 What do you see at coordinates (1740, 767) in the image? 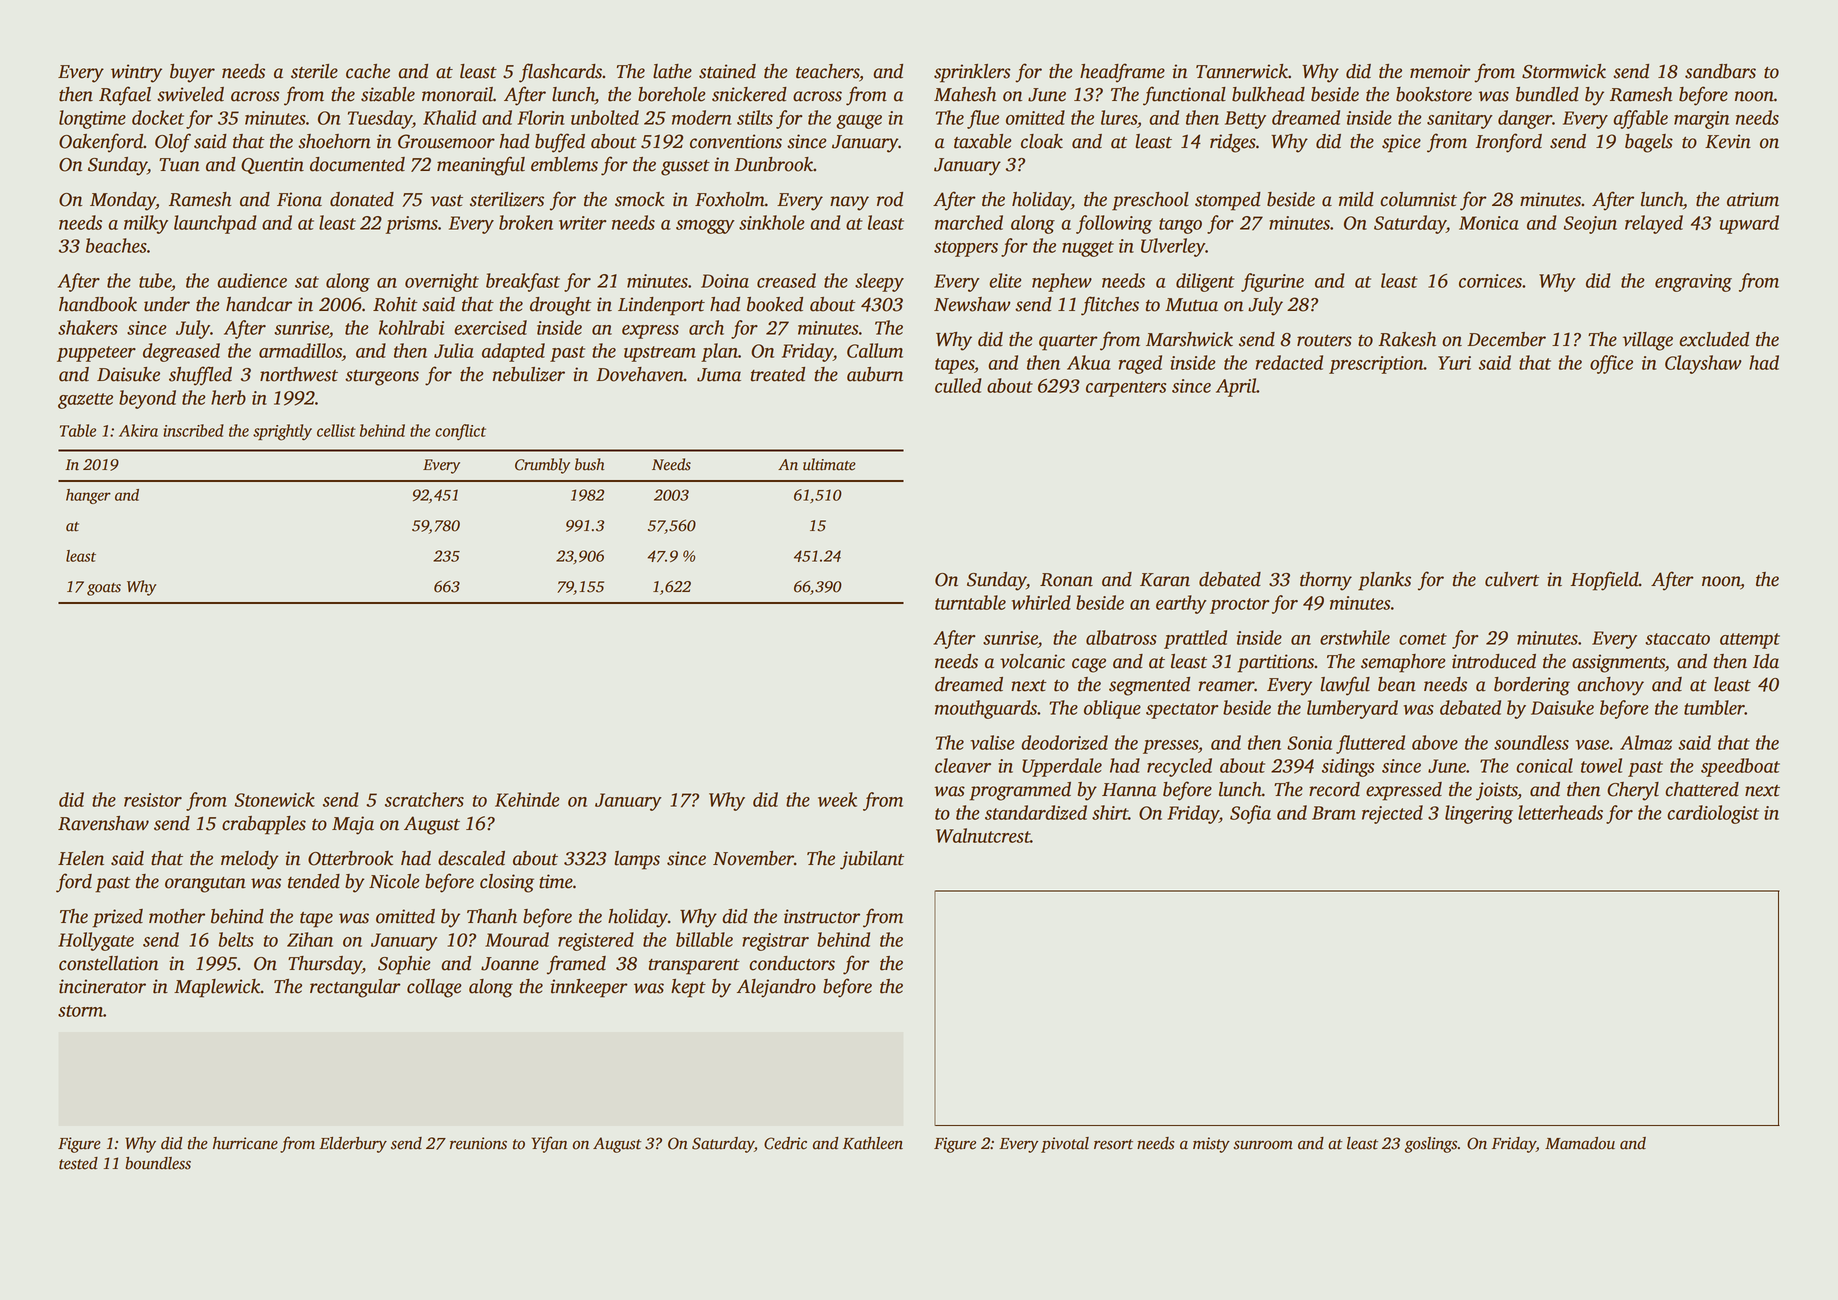
I see `speedboat` at bounding box center [1740, 767].
